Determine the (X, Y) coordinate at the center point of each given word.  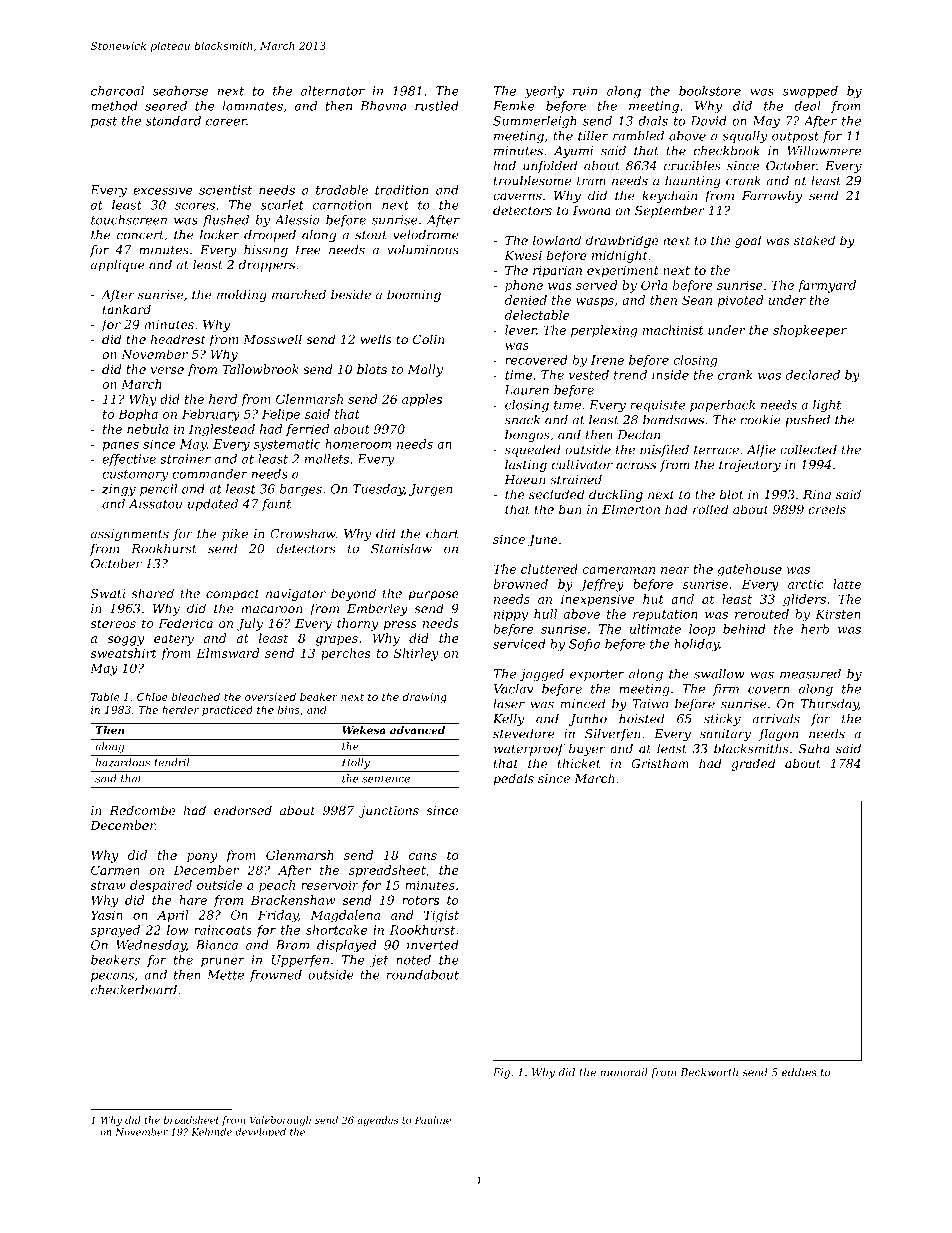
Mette (225, 975)
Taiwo (651, 704)
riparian (557, 272)
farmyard (827, 286)
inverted (433, 945)
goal (748, 241)
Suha (814, 748)
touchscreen (129, 220)
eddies (799, 1072)
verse (167, 370)
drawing (424, 698)
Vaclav (514, 689)
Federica (185, 623)
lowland (557, 240)
